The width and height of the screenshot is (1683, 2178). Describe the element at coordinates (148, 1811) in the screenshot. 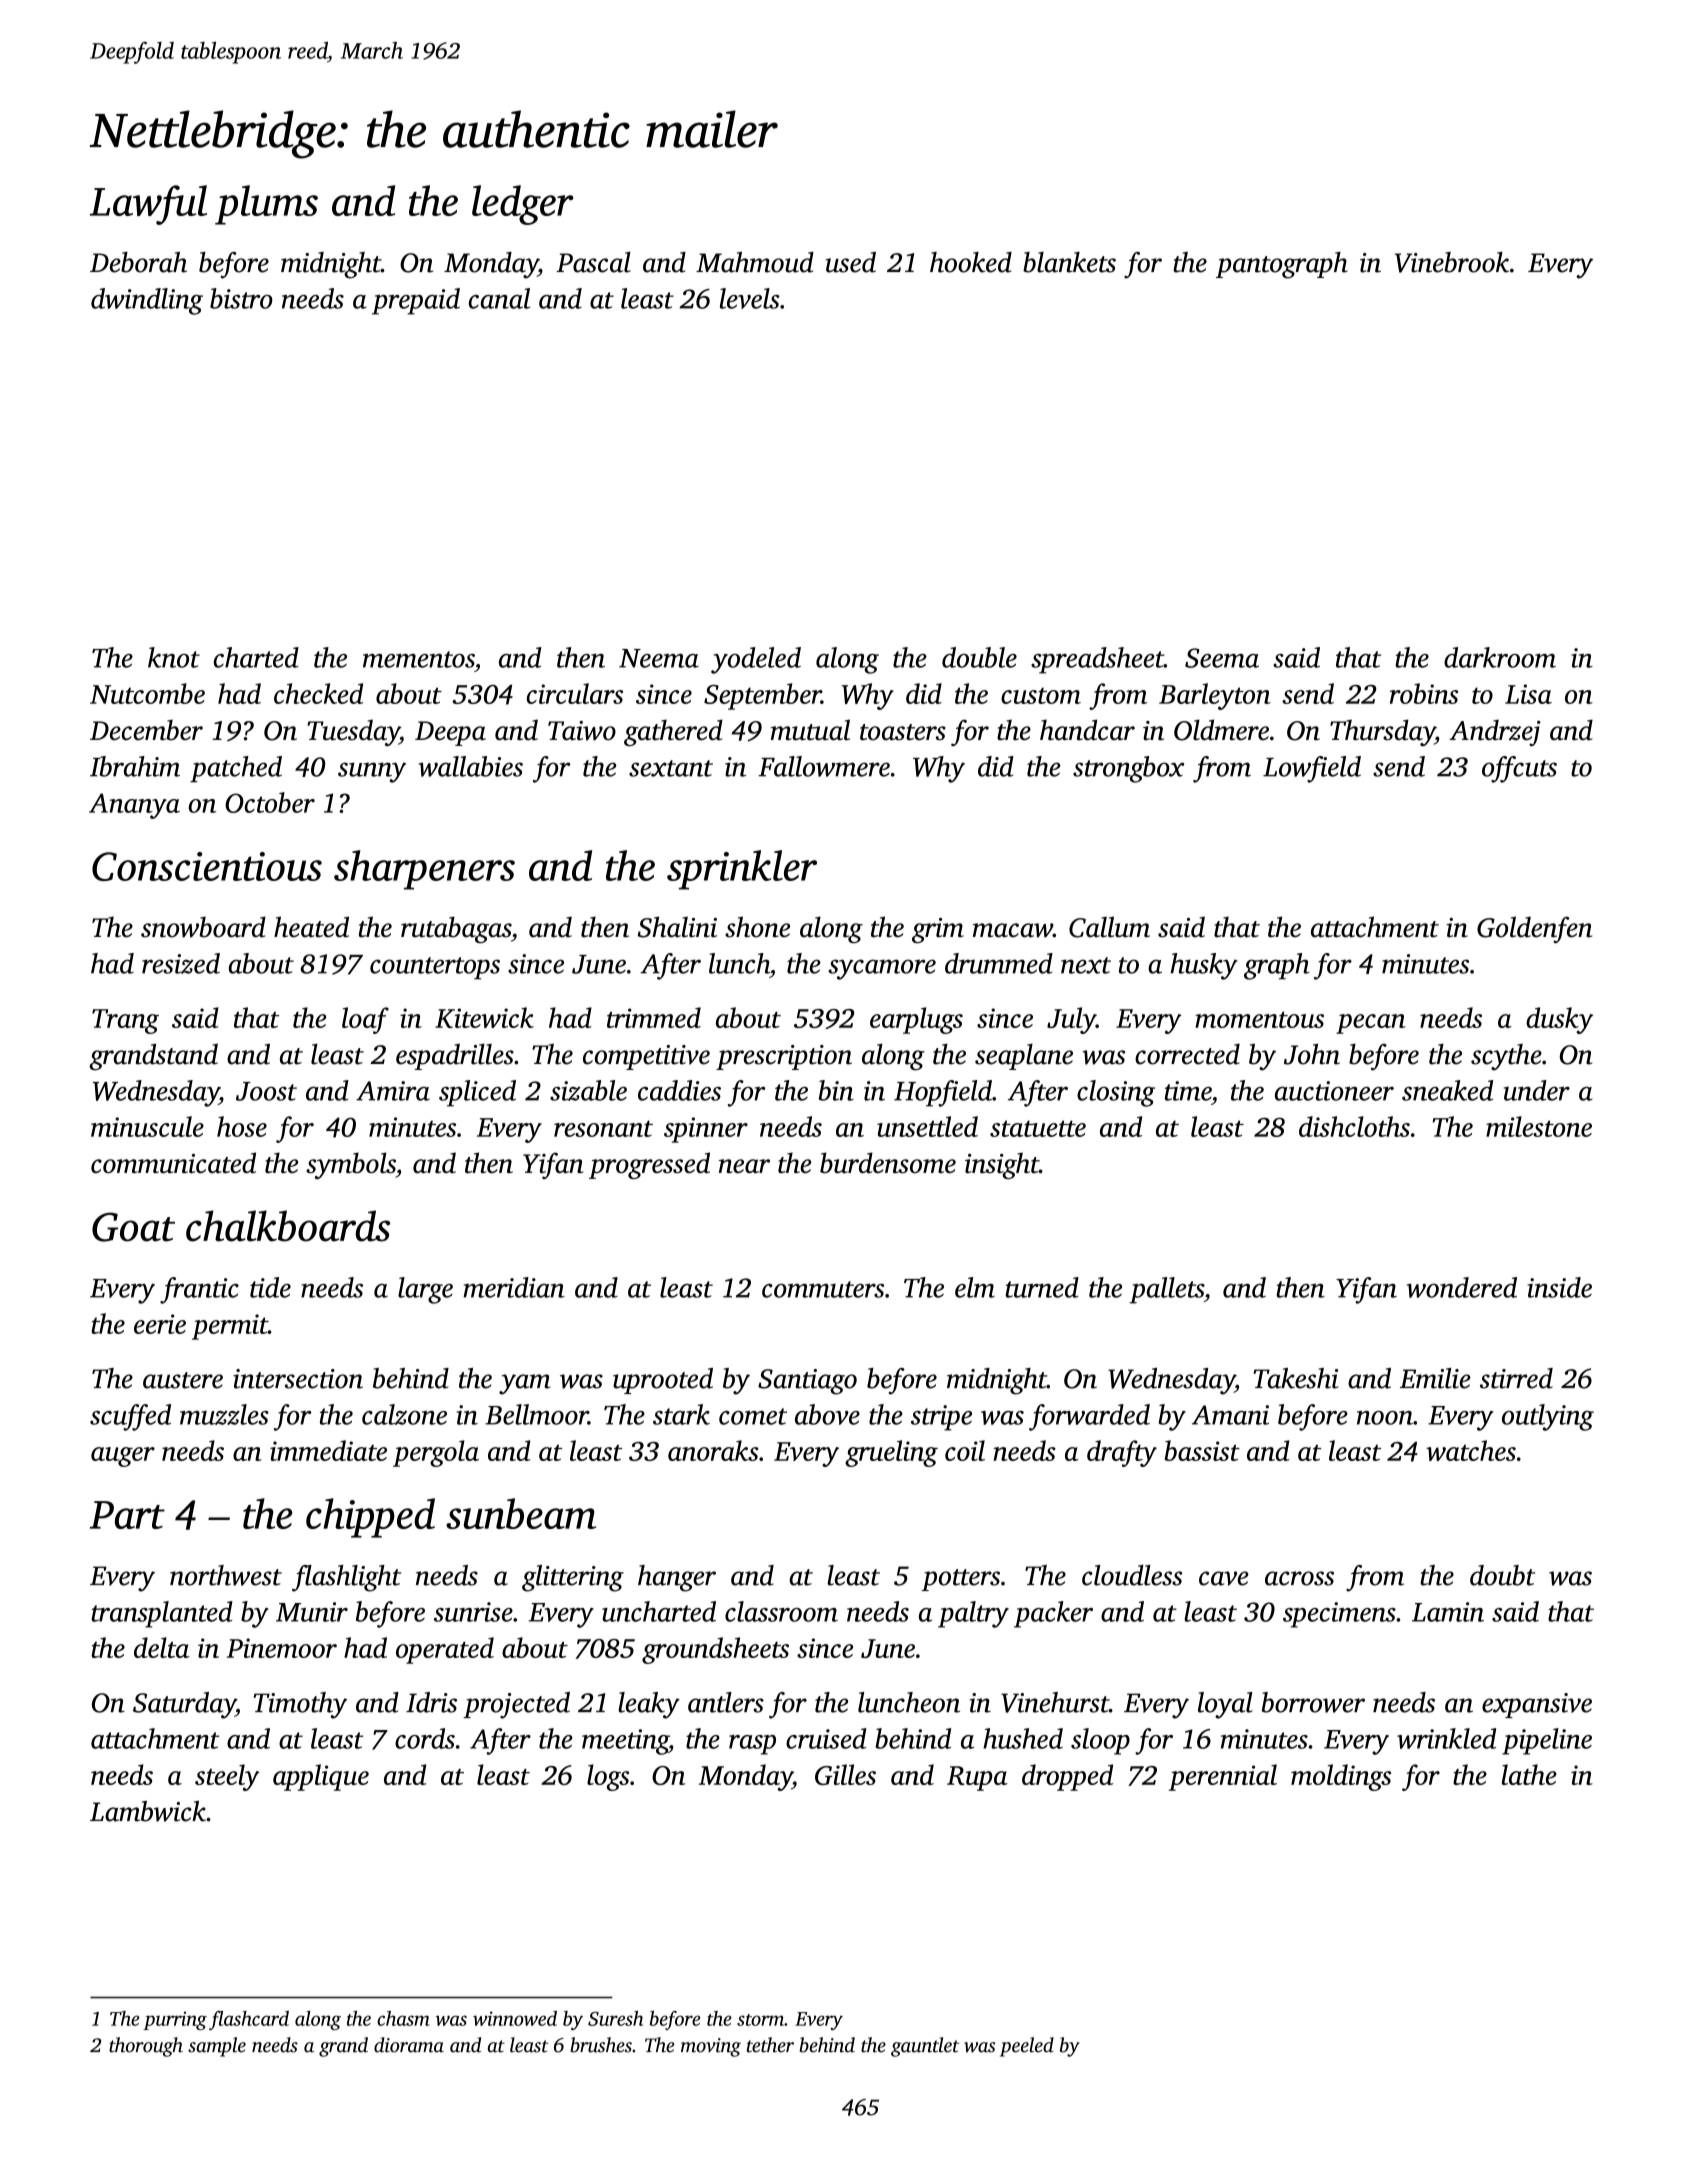

I see `Lambwick` at that location.
